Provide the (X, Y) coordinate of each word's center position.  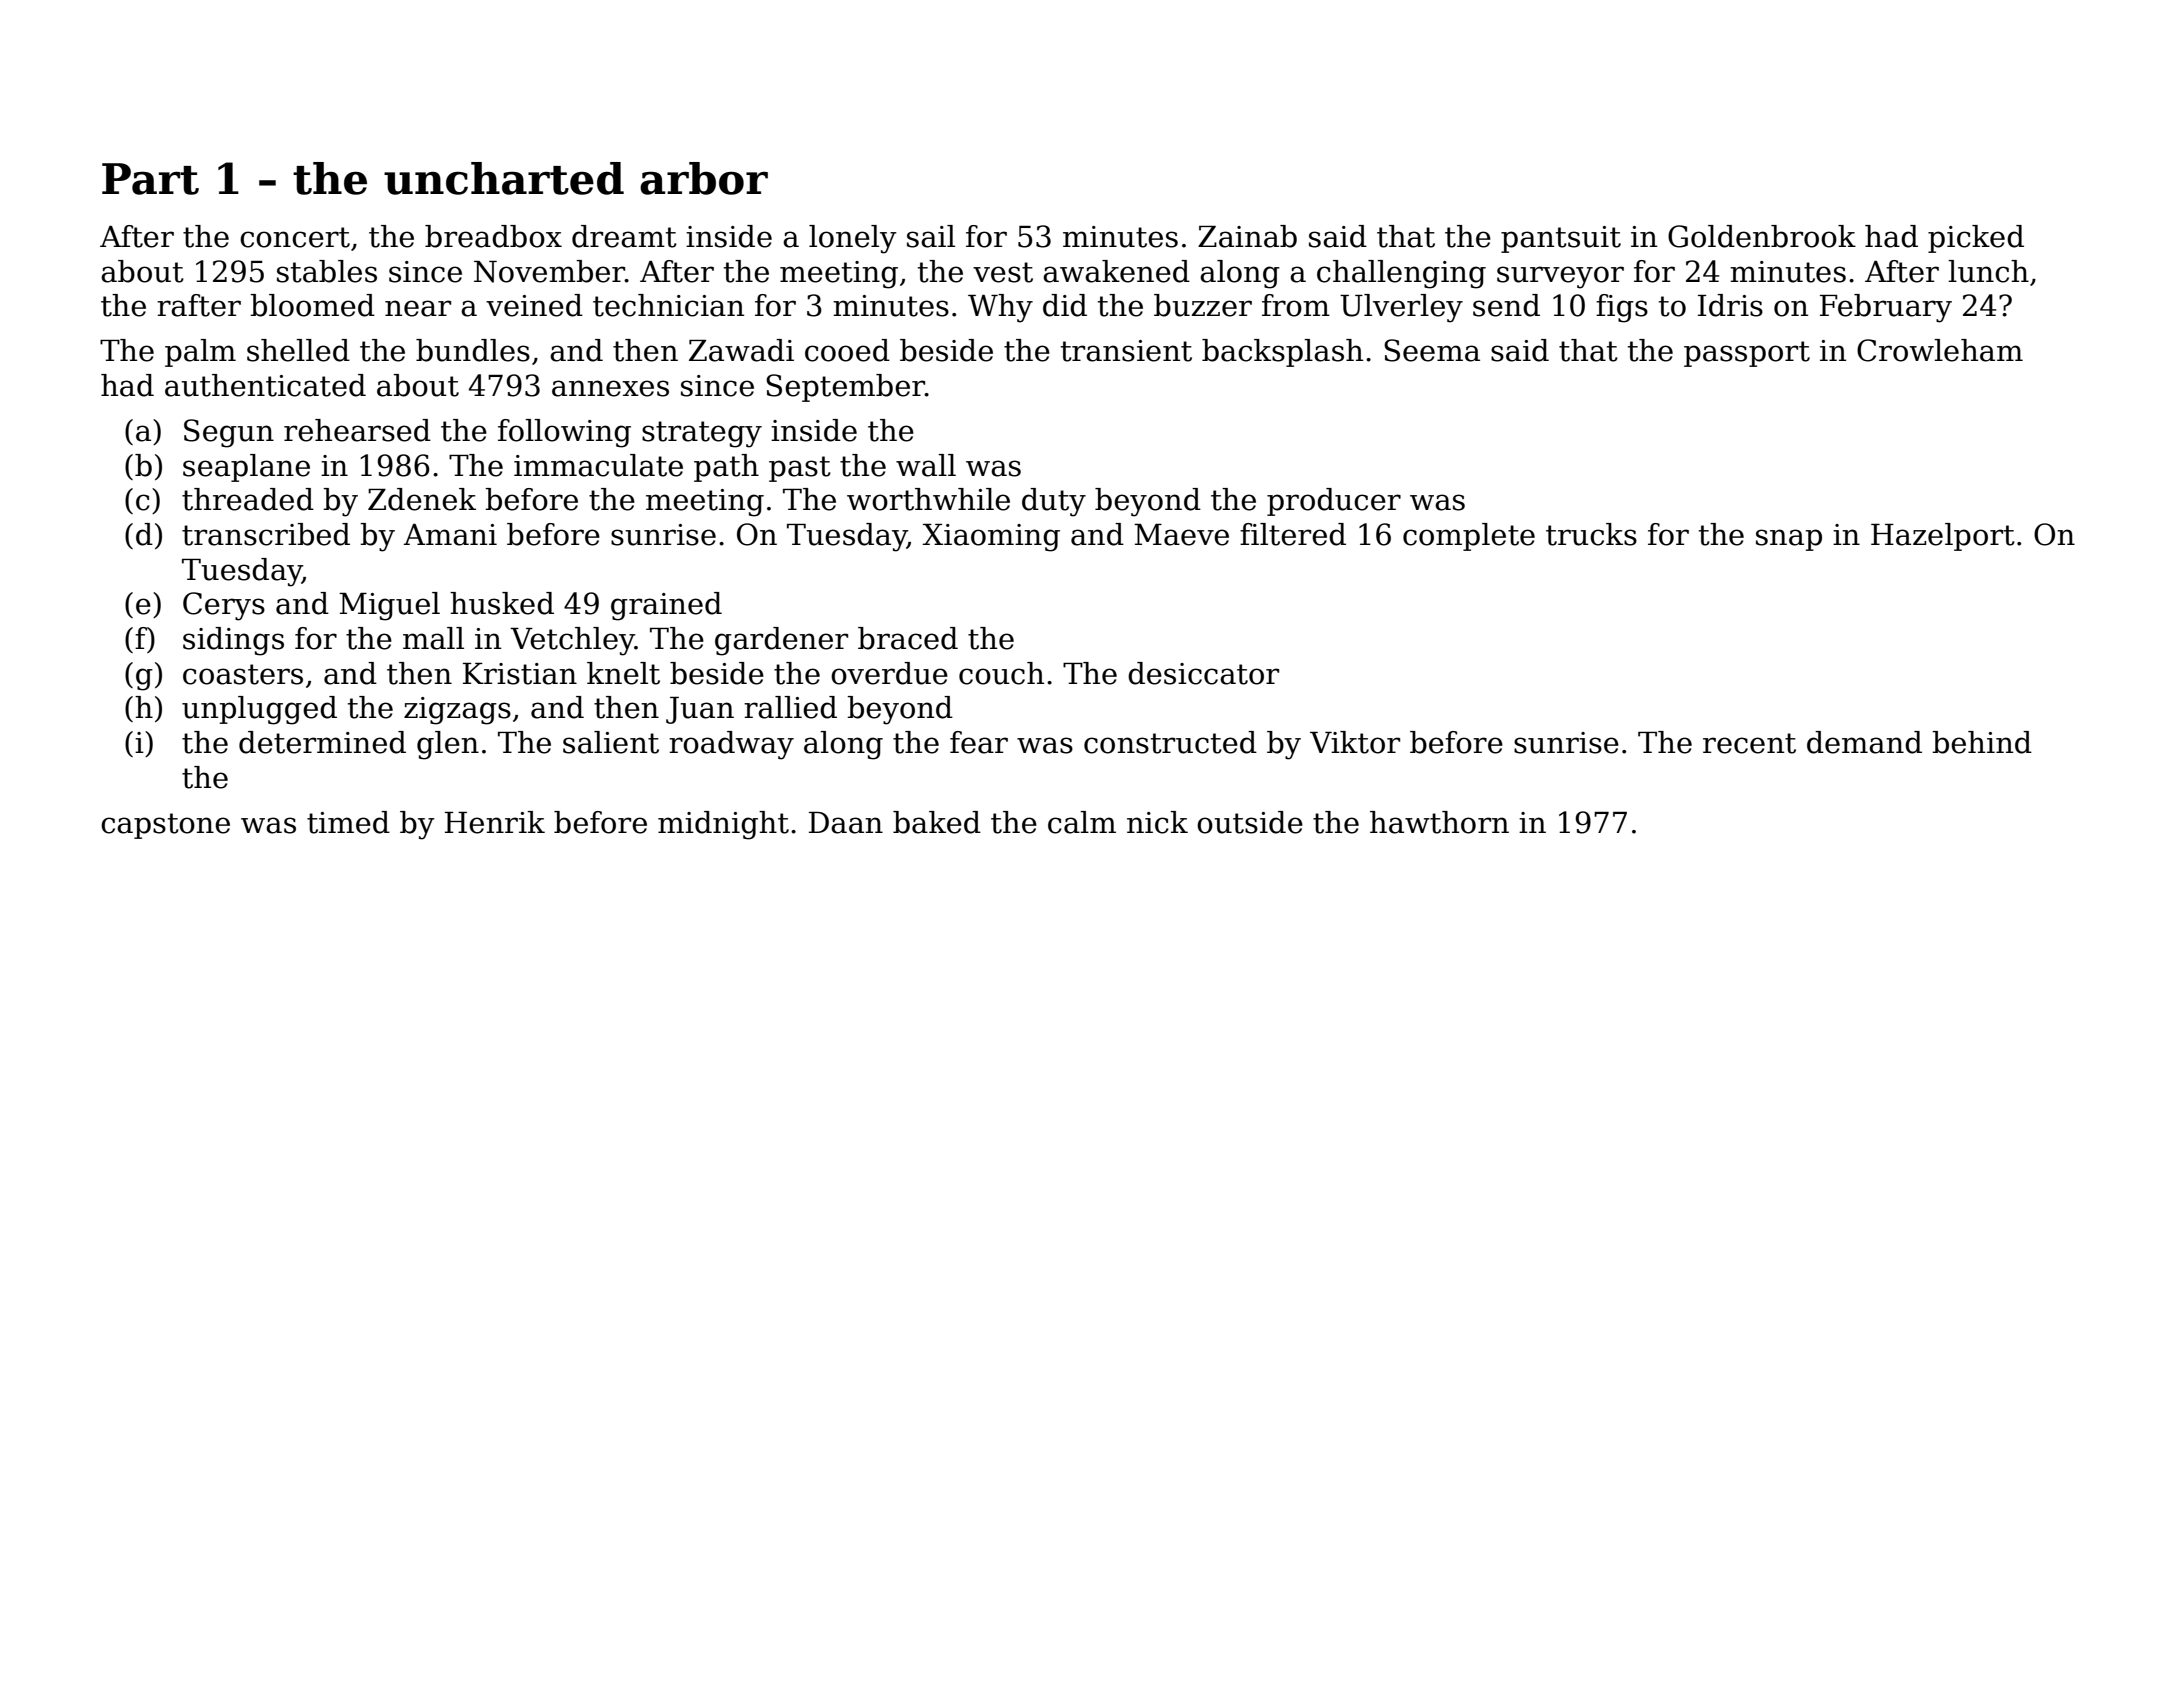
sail (931, 236)
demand (1864, 742)
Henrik (495, 822)
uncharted (504, 178)
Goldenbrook (1762, 236)
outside (1250, 822)
